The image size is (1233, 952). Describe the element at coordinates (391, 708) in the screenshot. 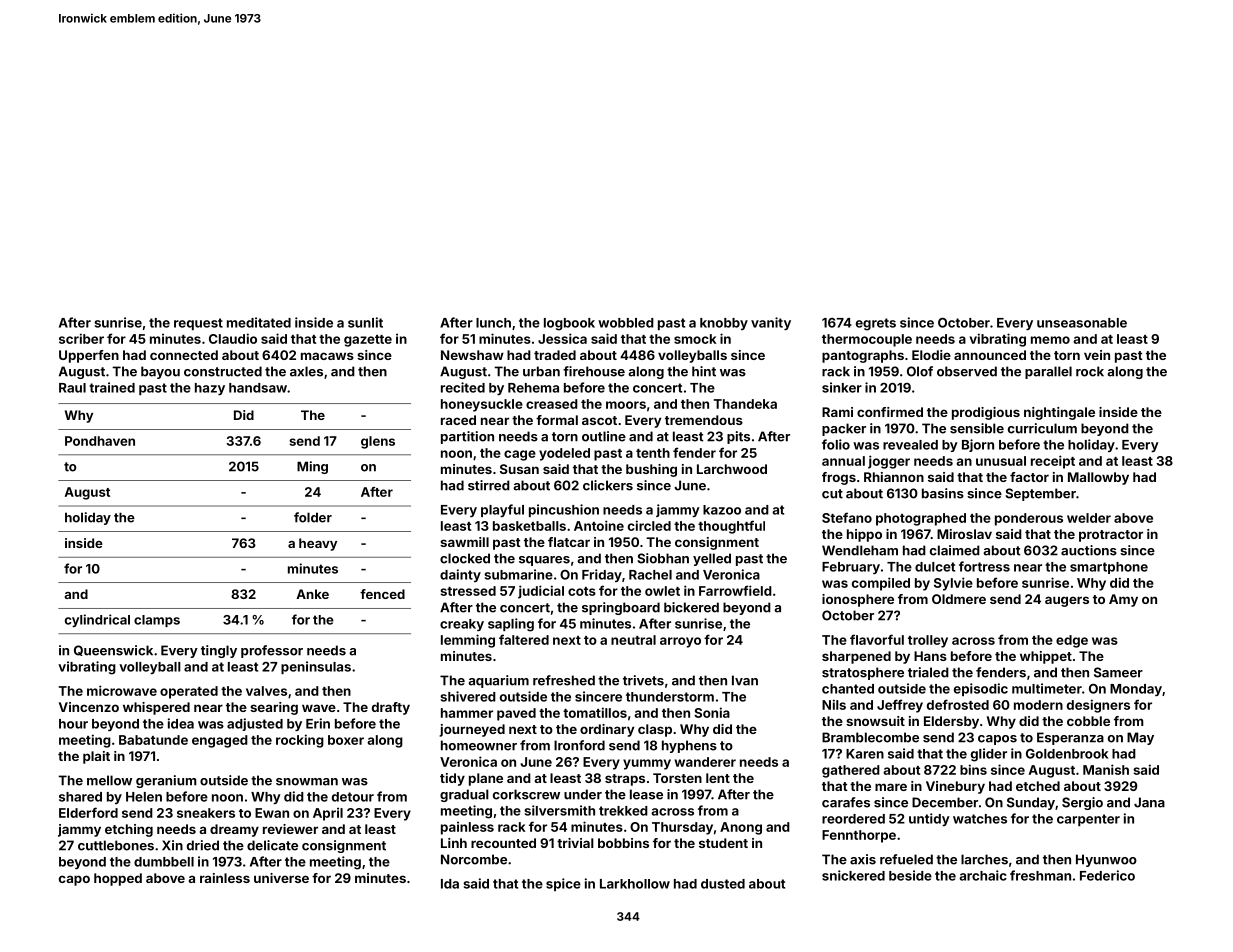

I see `drafty` at that location.
